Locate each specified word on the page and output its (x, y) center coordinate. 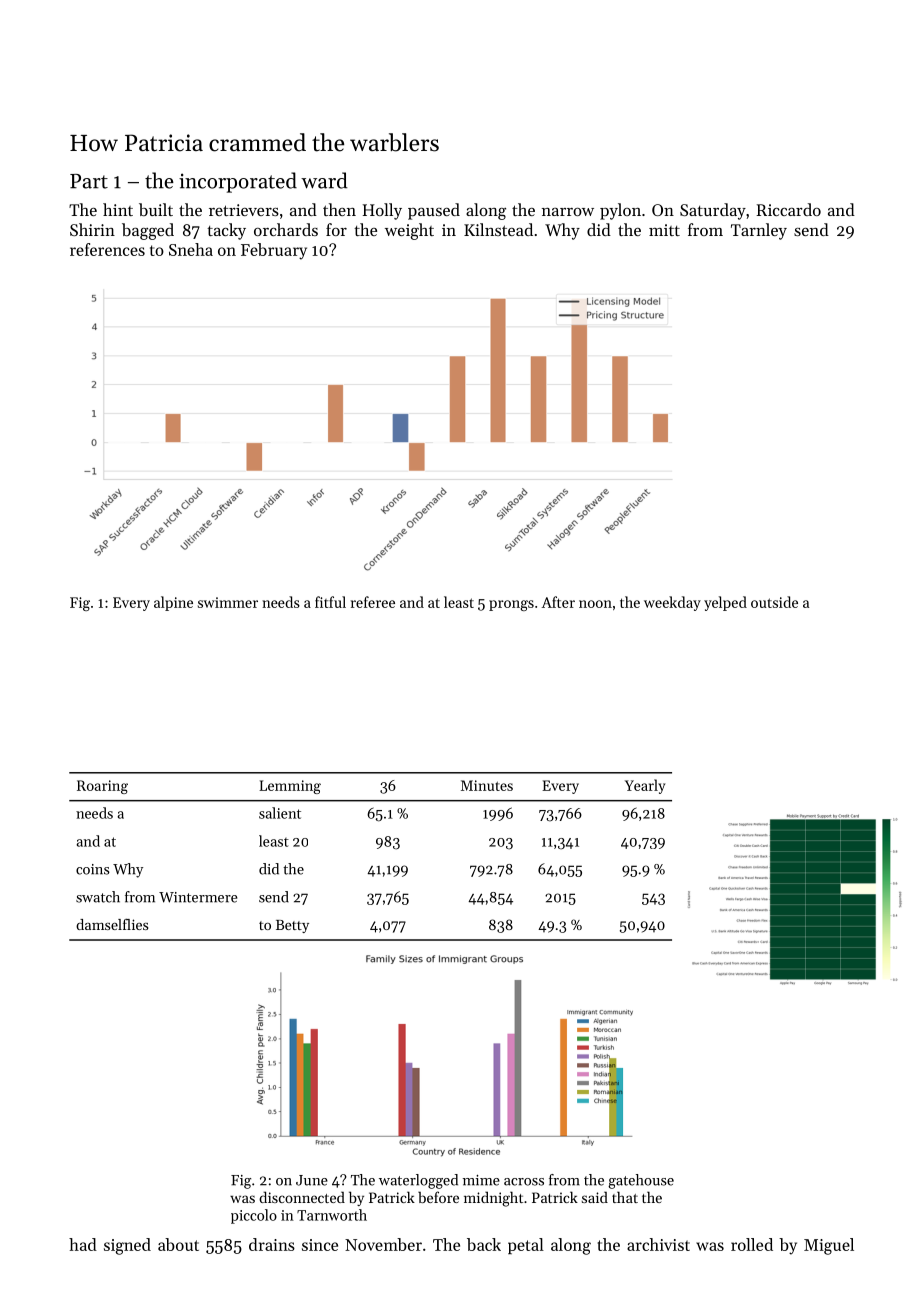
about (178, 1244)
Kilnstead (498, 229)
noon (595, 604)
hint (118, 209)
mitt (664, 230)
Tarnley (759, 231)
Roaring (102, 787)
